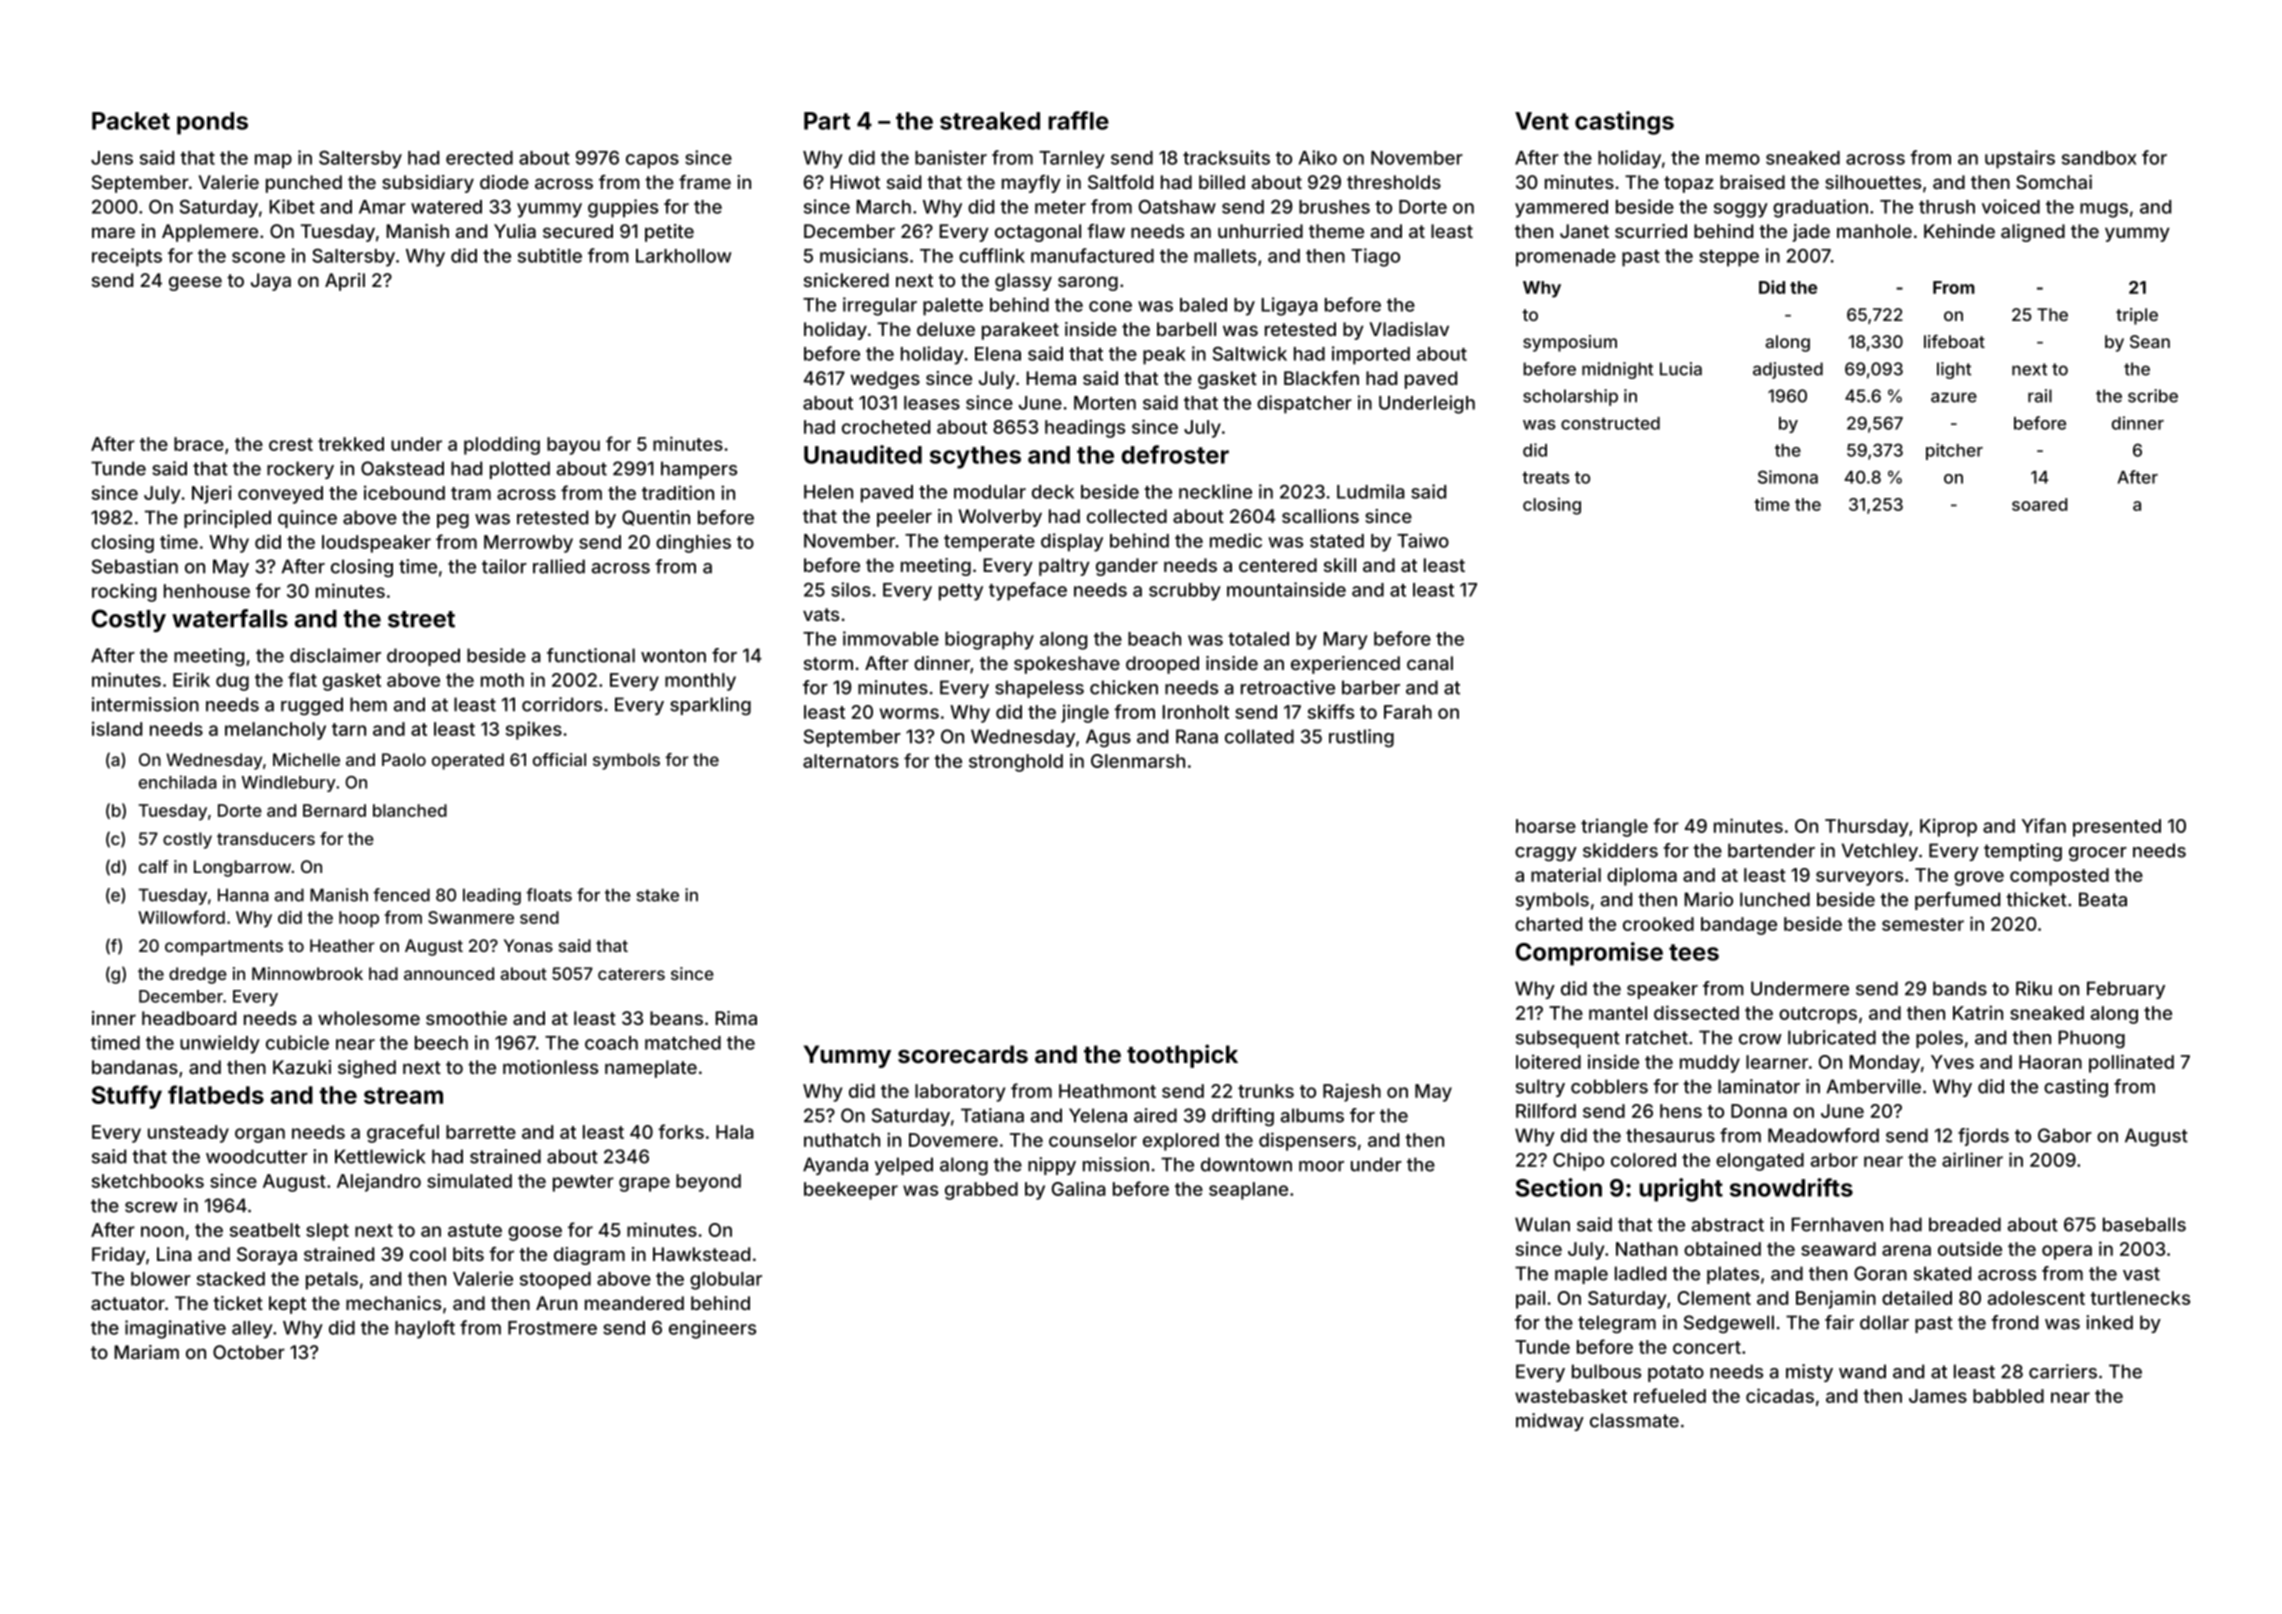 The image size is (2282, 1614). Describe the element at coordinates (1634, 1420) in the document. I see `classmate` at that location.
